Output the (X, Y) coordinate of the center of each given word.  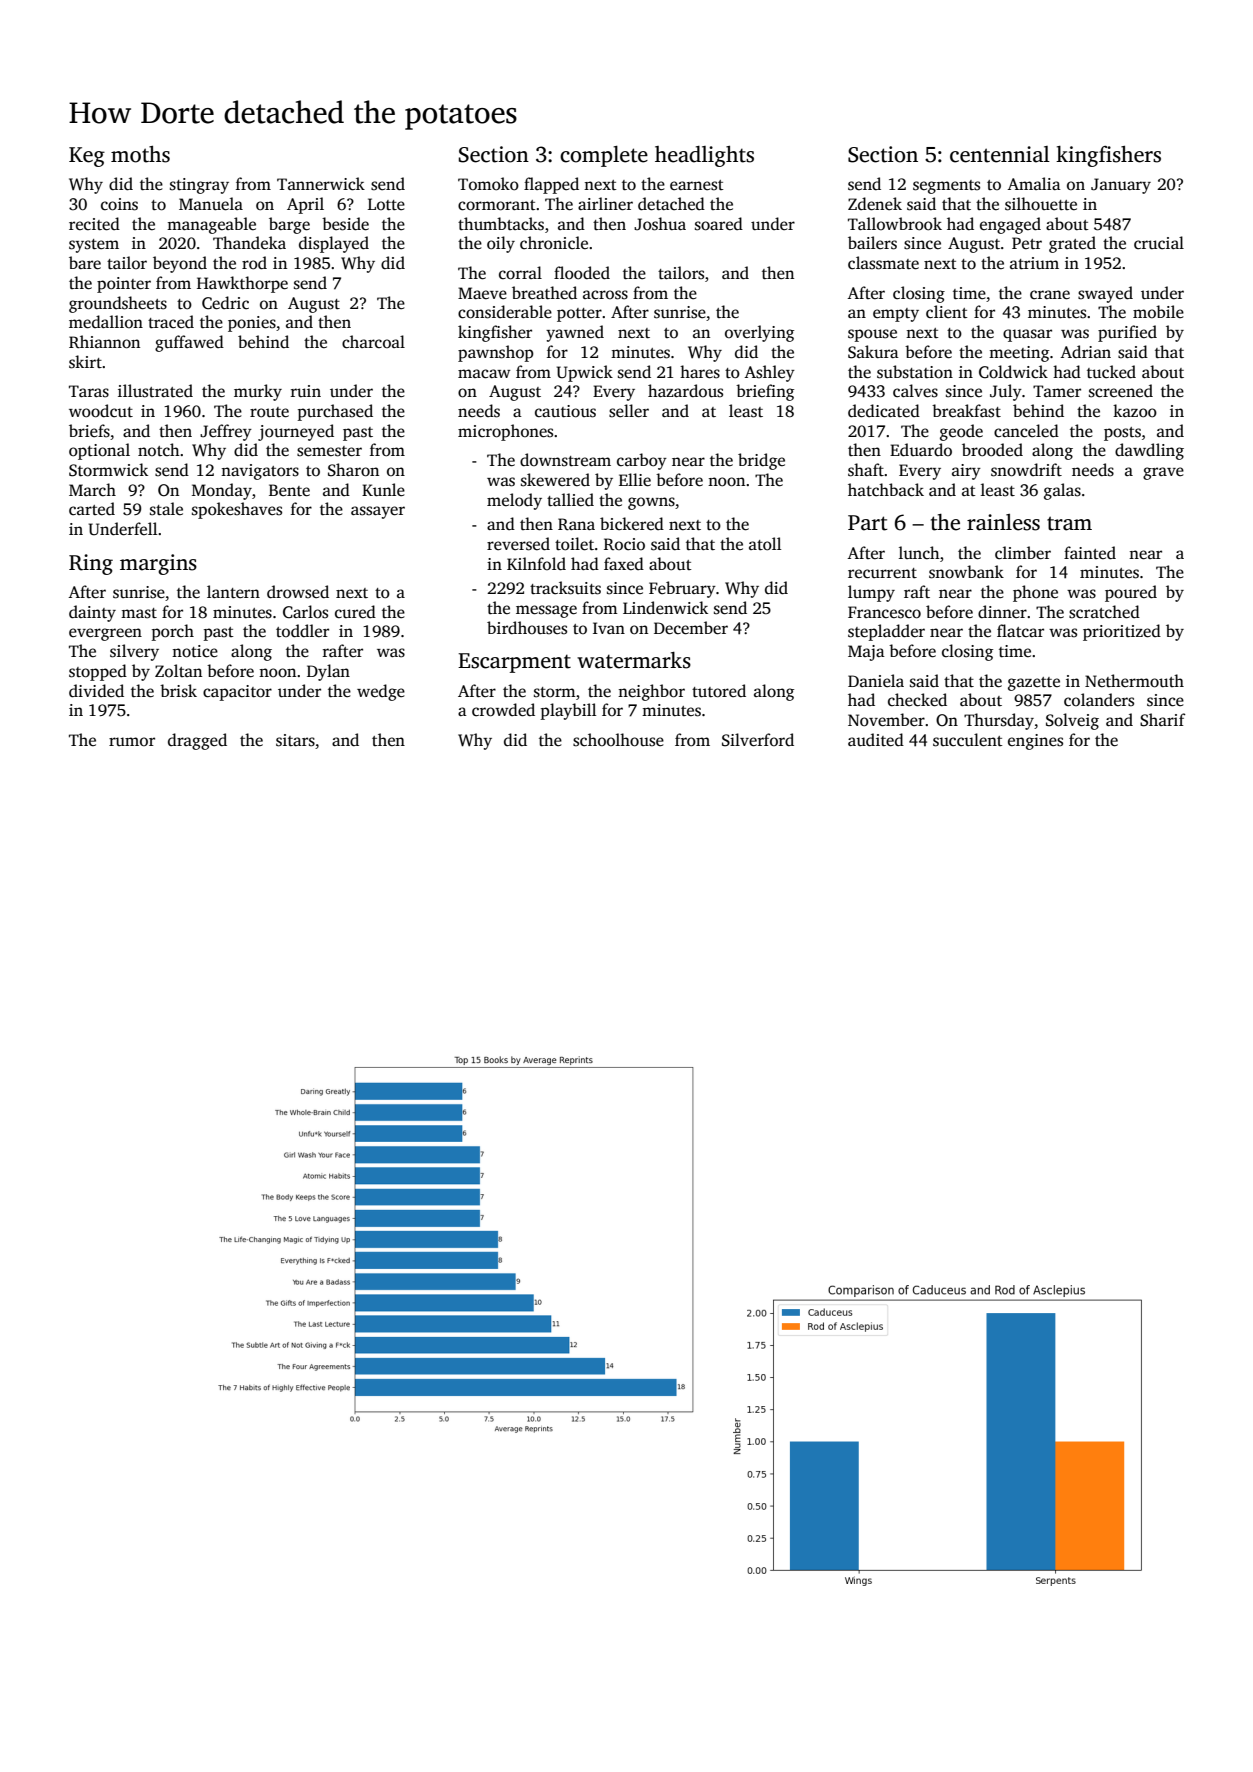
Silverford (758, 740)
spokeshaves (237, 510)
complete (604, 156)
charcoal (373, 342)
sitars (295, 740)
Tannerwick (321, 184)
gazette (1034, 684)
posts (1122, 434)
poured (1131, 593)
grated (1072, 244)
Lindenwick (665, 608)
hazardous (685, 391)
